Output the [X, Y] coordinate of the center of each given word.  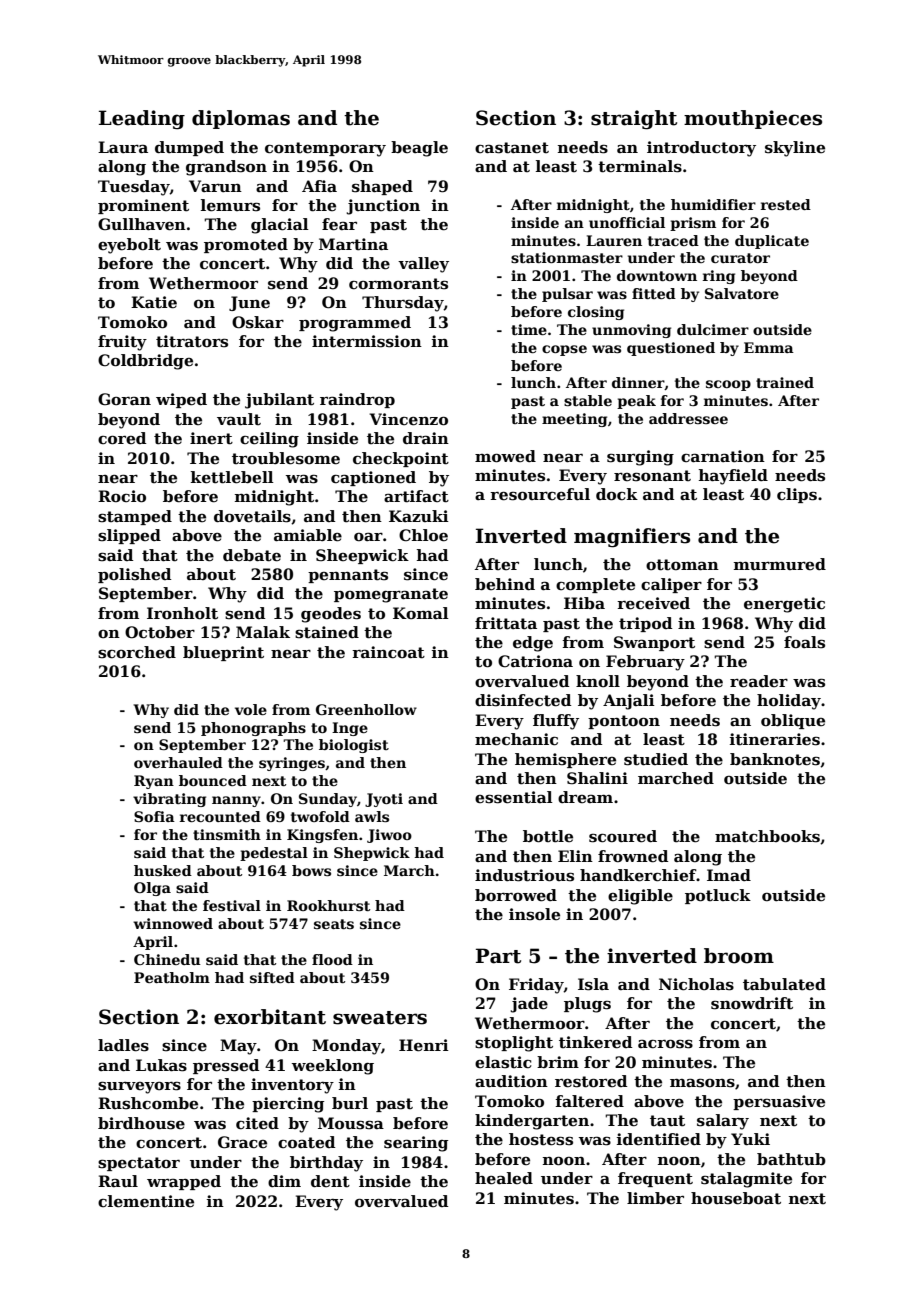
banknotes [775, 759]
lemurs [230, 205]
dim [284, 1181]
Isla [593, 984]
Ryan [154, 782]
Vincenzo [408, 419]
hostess [541, 1139]
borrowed [516, 895]
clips [797, 495]
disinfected [523, 700]
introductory [701, 149]
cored [122, 438]
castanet [512, 148]
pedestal [274, 854]
